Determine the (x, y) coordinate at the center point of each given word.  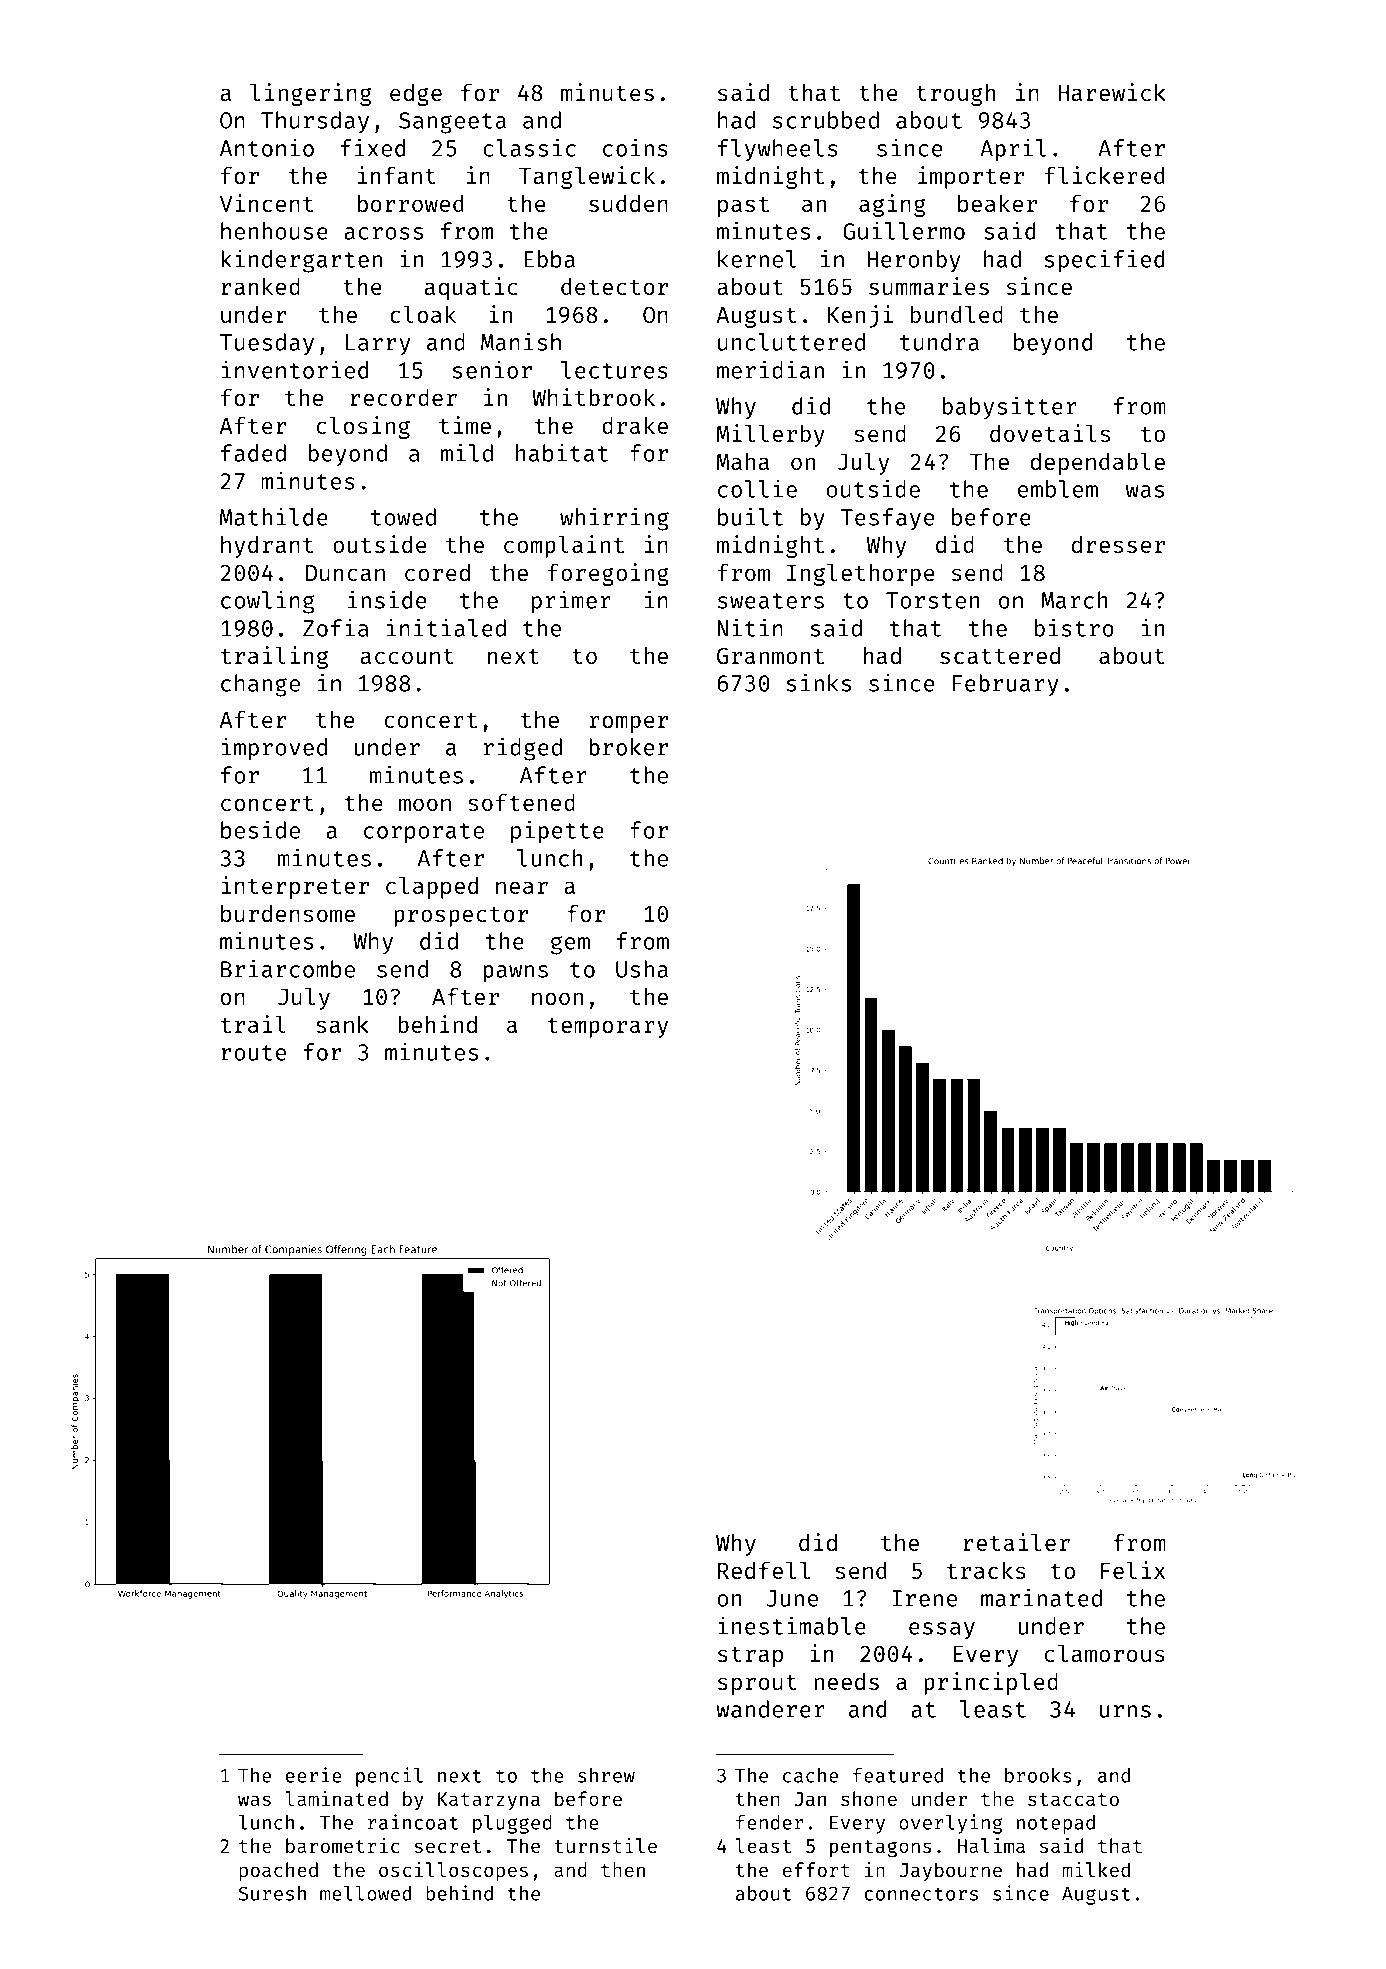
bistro (1074, 627)
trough (955, 95)
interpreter (295, 887)
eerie (314, 1775)
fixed (373, 147)
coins (635, 147)
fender (770, 1822)
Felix (1133, 1570)
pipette (557, 832)
